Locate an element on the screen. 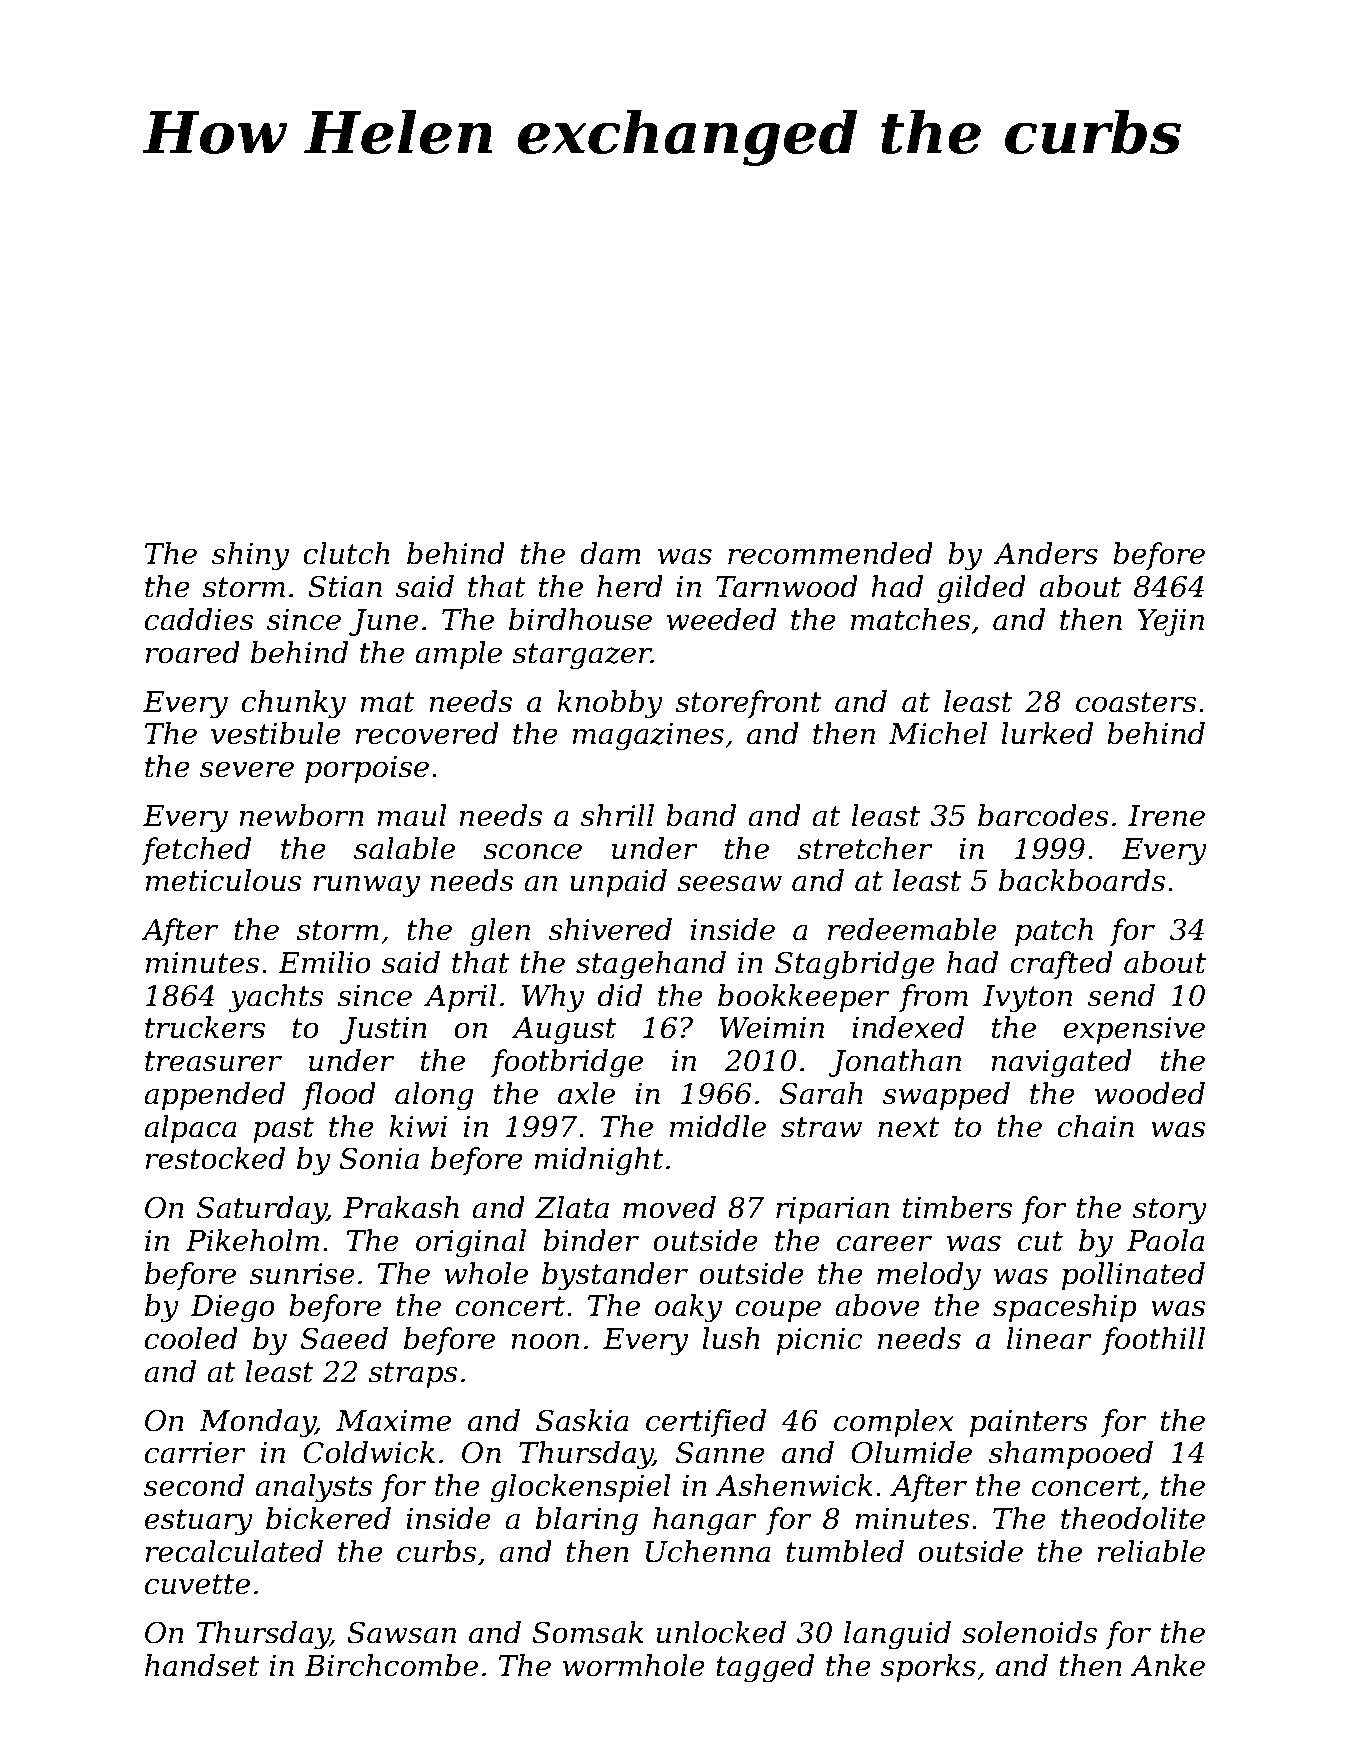 The image size is (1350, 1747). meticulous is located at coordinates (223, 880).
